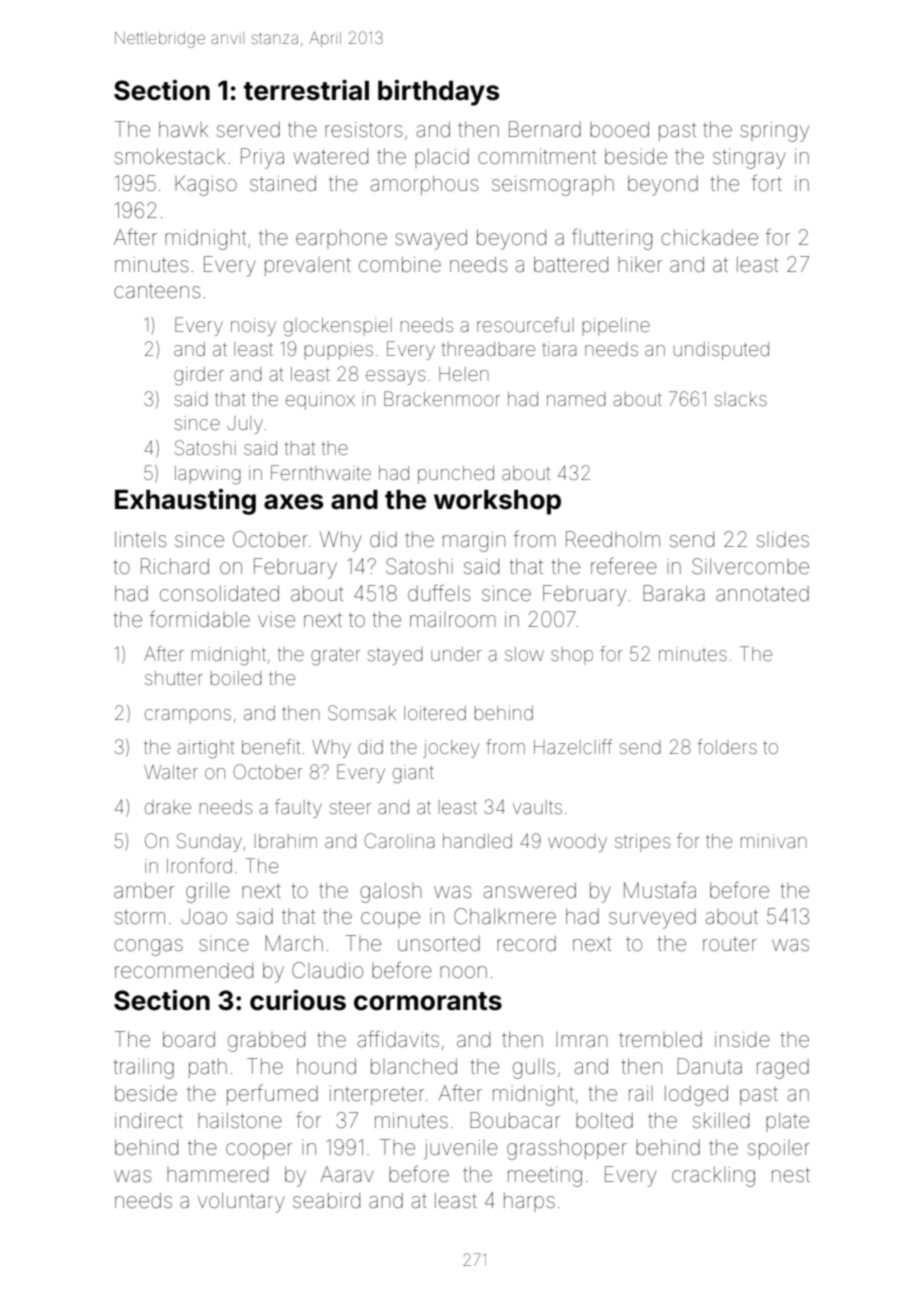 The width and height of the screenshot is (924, 1311). Describe the element at coordinates (431, 239) in the screenshot. I see `swayed` at that location.
